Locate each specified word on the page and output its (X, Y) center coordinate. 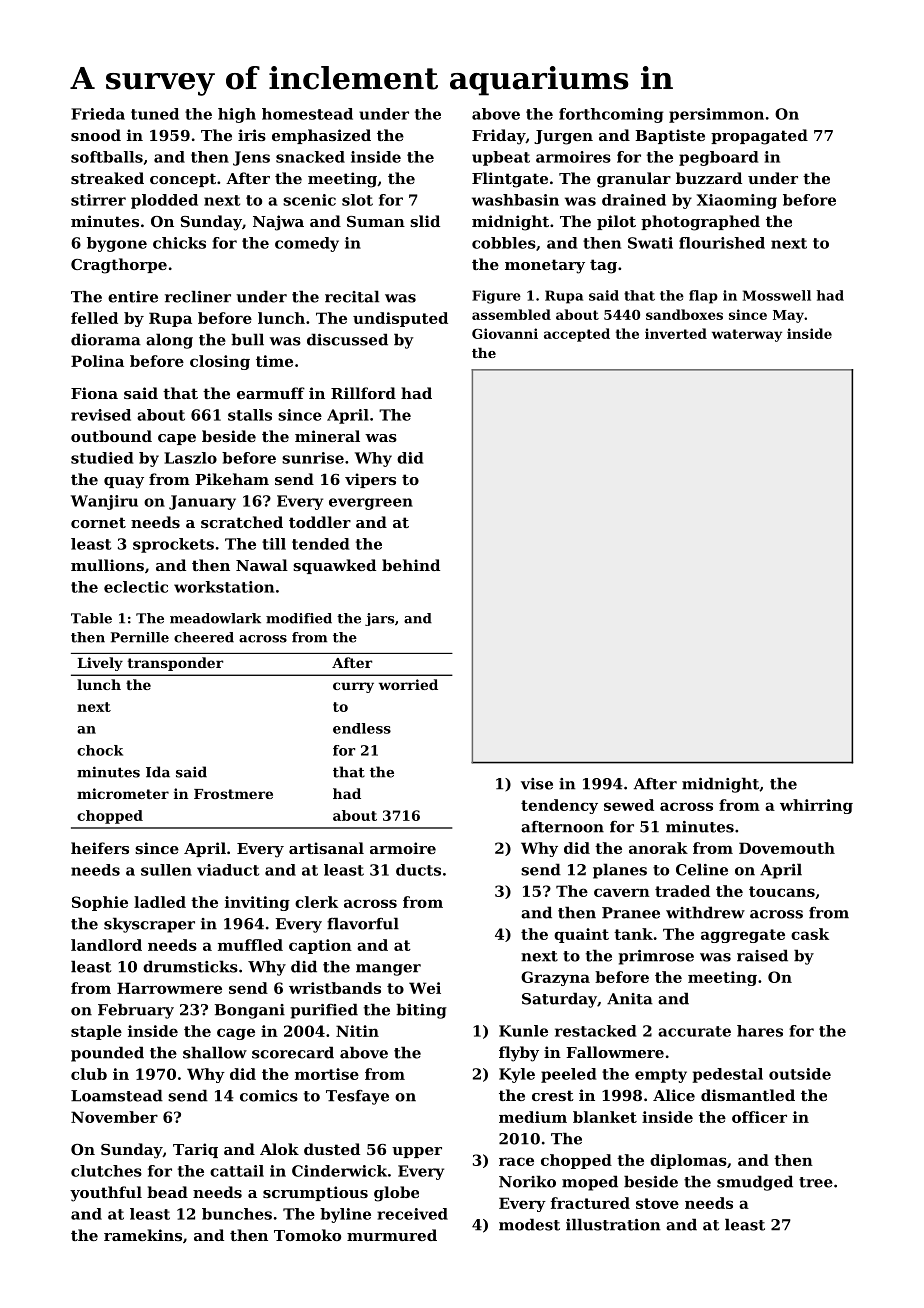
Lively (100, 664)
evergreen (371, 504)
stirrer (98, 200)
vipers (370, 480)
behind (411, 565)
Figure (496, 297)
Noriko (527, 1181)
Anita (630, 999)
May (788, 316)
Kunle (523, 1031)
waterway (747, 335)
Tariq (195, 1150)
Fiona (94, 393)
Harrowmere (169, 988)
